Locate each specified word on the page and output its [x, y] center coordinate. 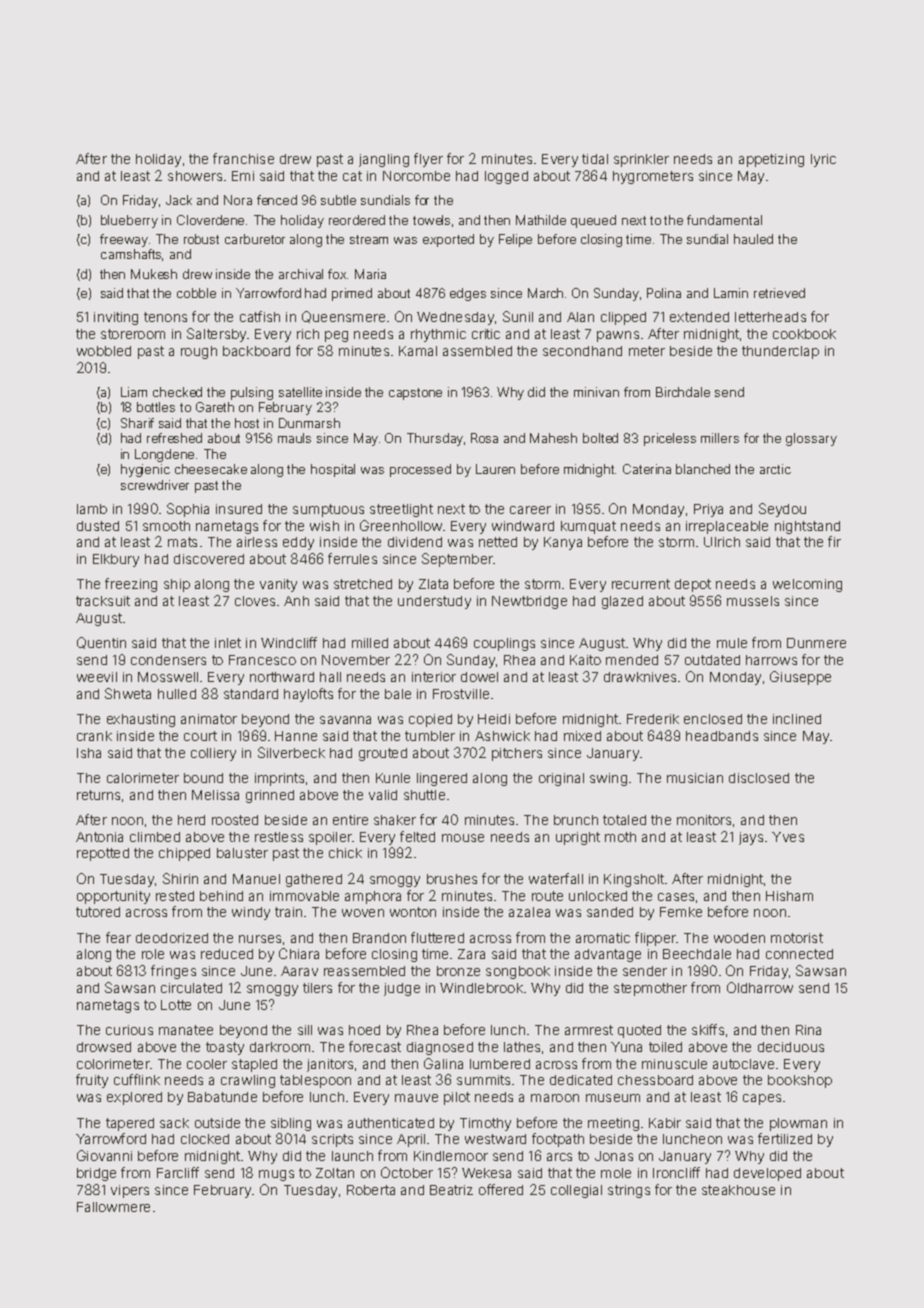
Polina [664, 293]
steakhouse [738, 1190]
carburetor [255, 239]
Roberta [371, 1190]
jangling [384, 160]
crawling [248, 1081]
